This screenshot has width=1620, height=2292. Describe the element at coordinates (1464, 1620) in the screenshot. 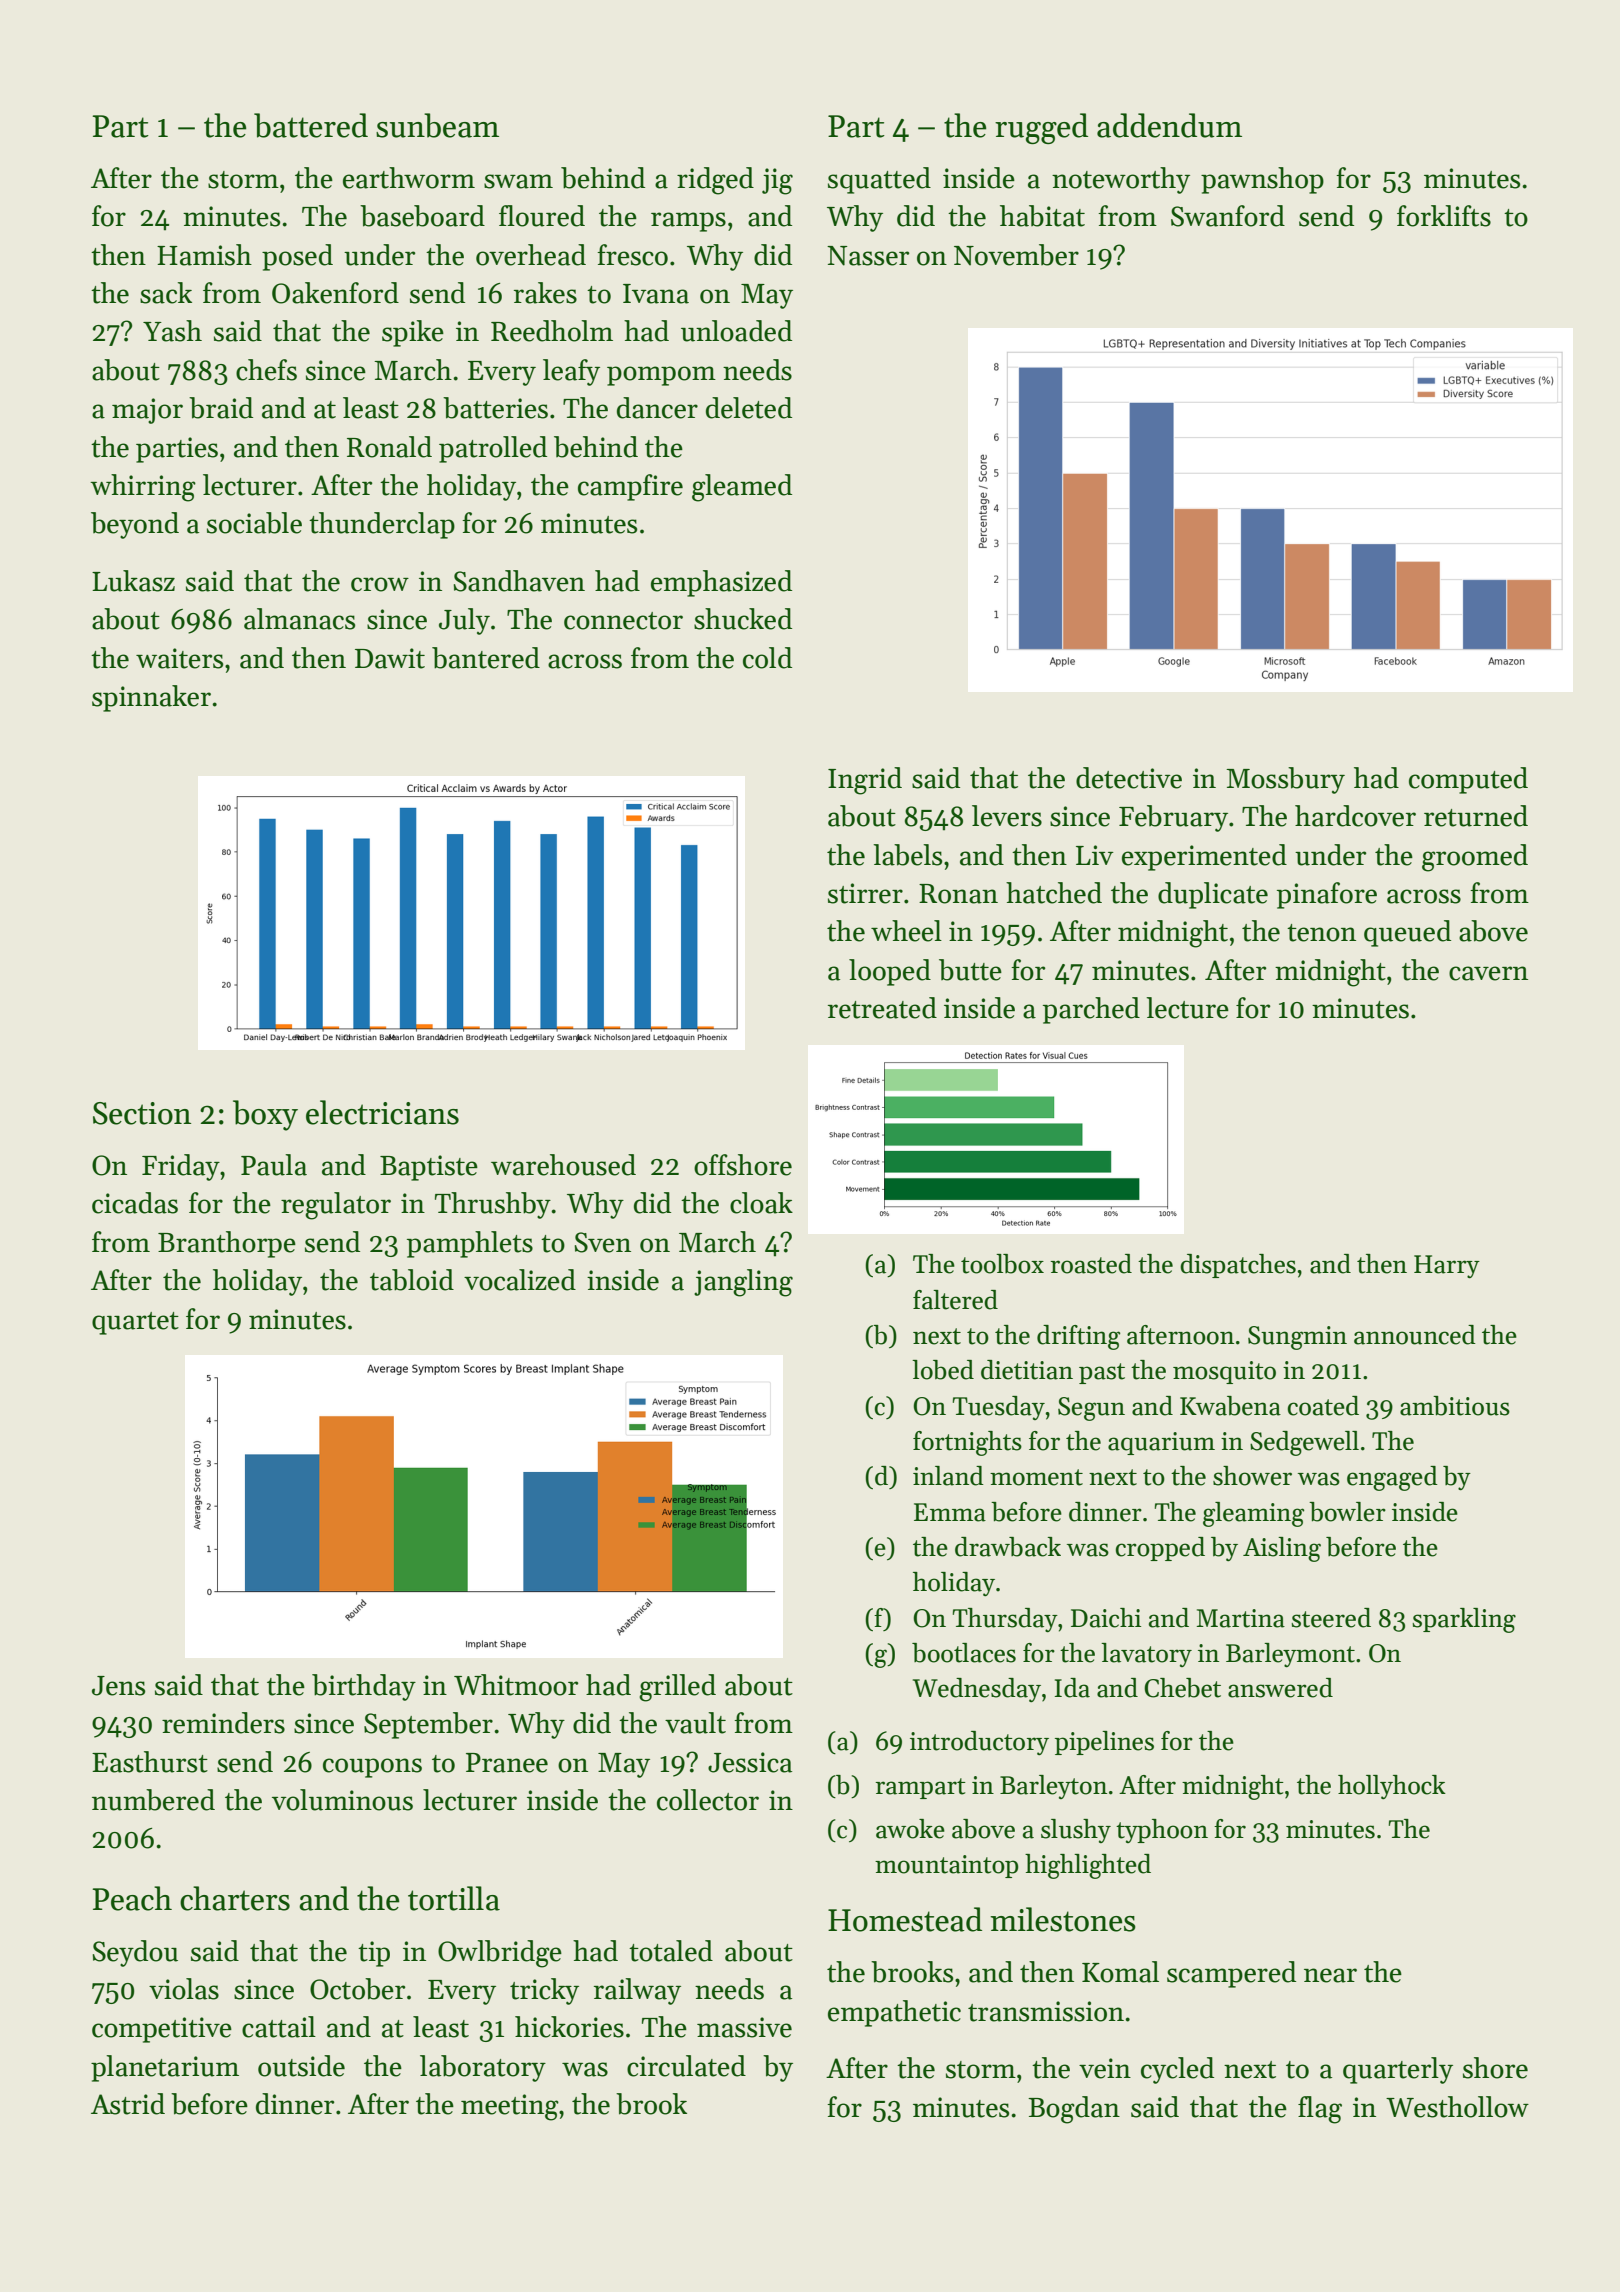

I see `sparkling` at that location.
